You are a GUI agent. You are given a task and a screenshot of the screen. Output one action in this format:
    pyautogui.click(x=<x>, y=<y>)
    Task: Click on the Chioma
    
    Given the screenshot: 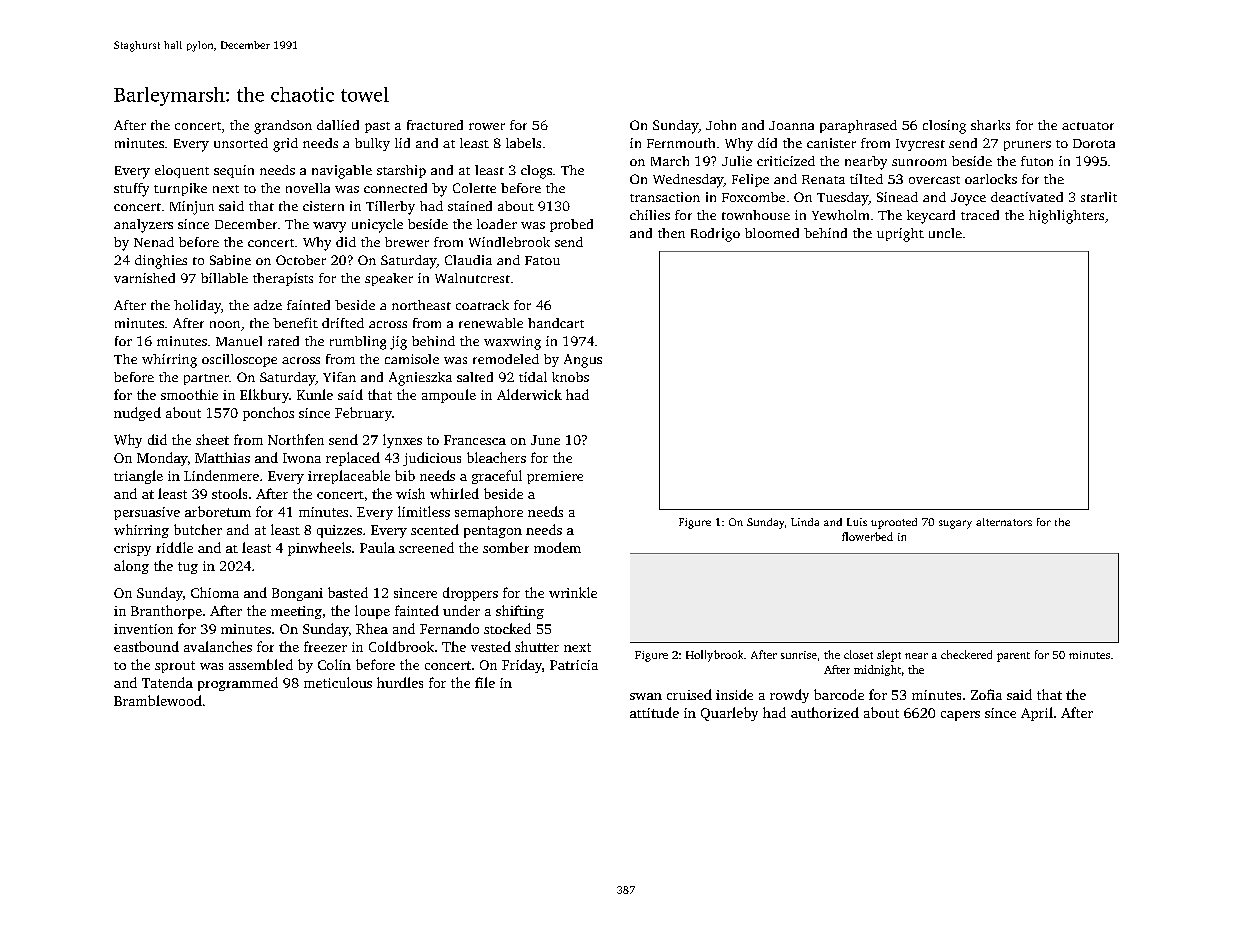 What is the action you would take?
    pyautogui.click(x=215, y=592)
